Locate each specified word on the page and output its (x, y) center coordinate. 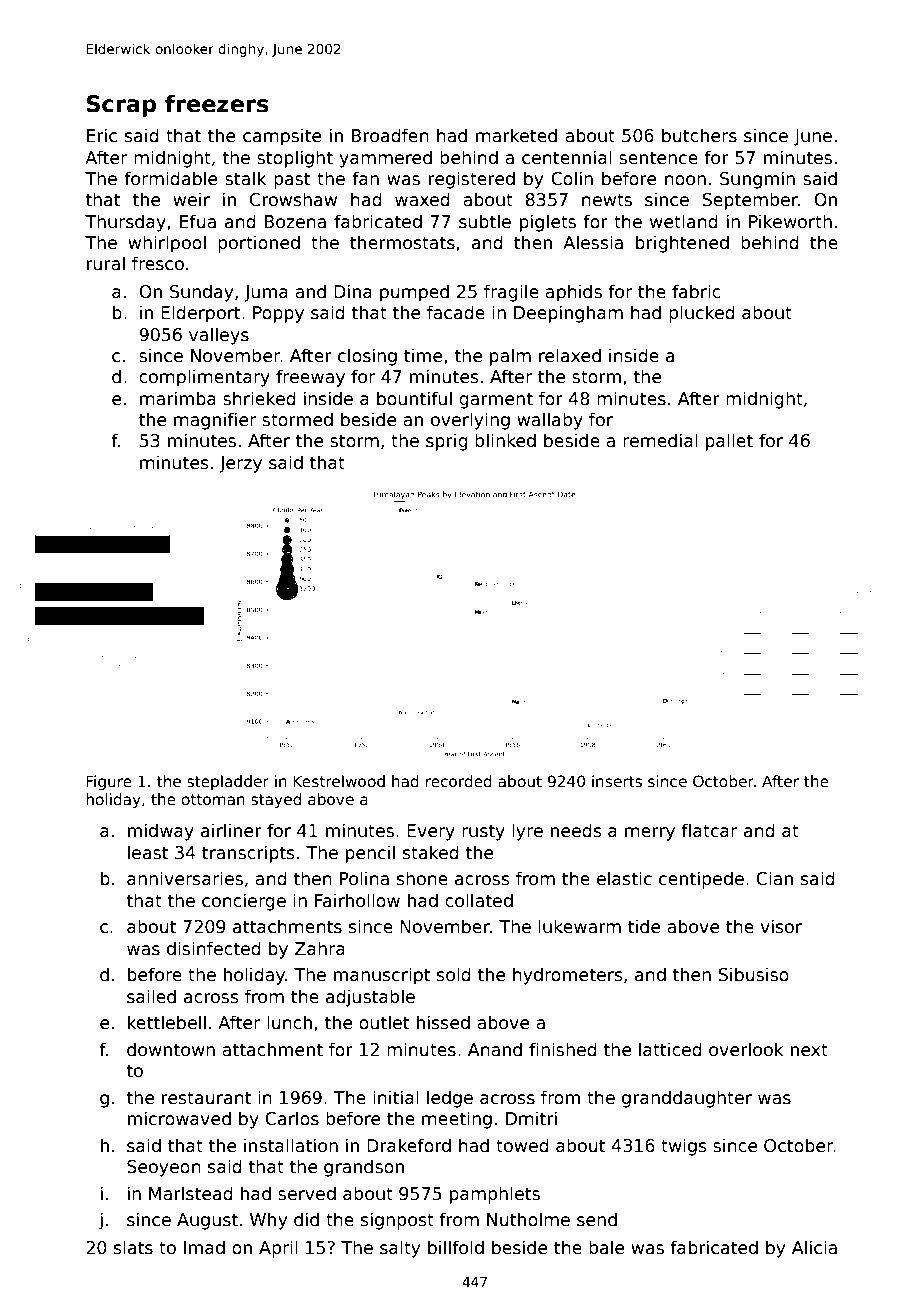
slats (133, 1247)
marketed (516, 135)
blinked (505, 440)
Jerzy (240, 464)
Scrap (121, 106)
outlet (384, 1022)
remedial (660, 440)
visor (781, 926)
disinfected (214, 948)
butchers (699, 135)
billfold (456, 1247)
